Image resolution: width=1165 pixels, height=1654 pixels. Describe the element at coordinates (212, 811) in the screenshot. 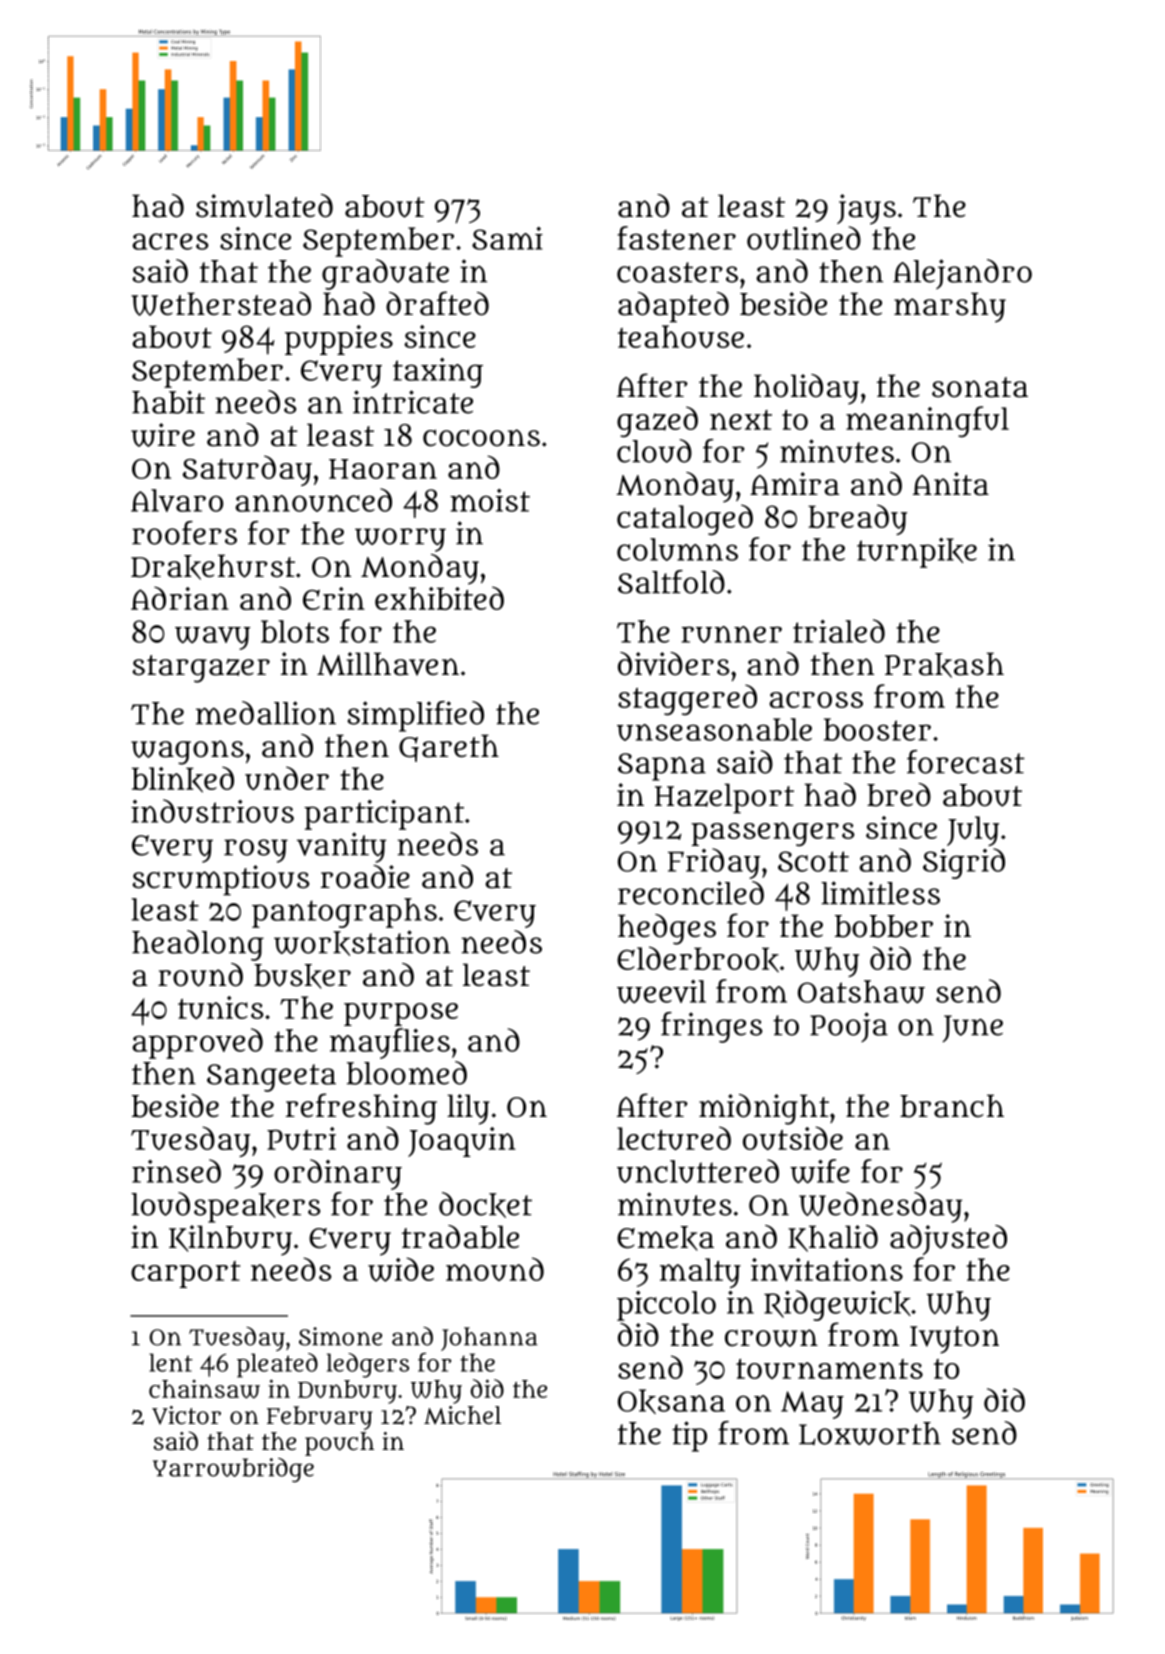

I see `industrious` at that location.
